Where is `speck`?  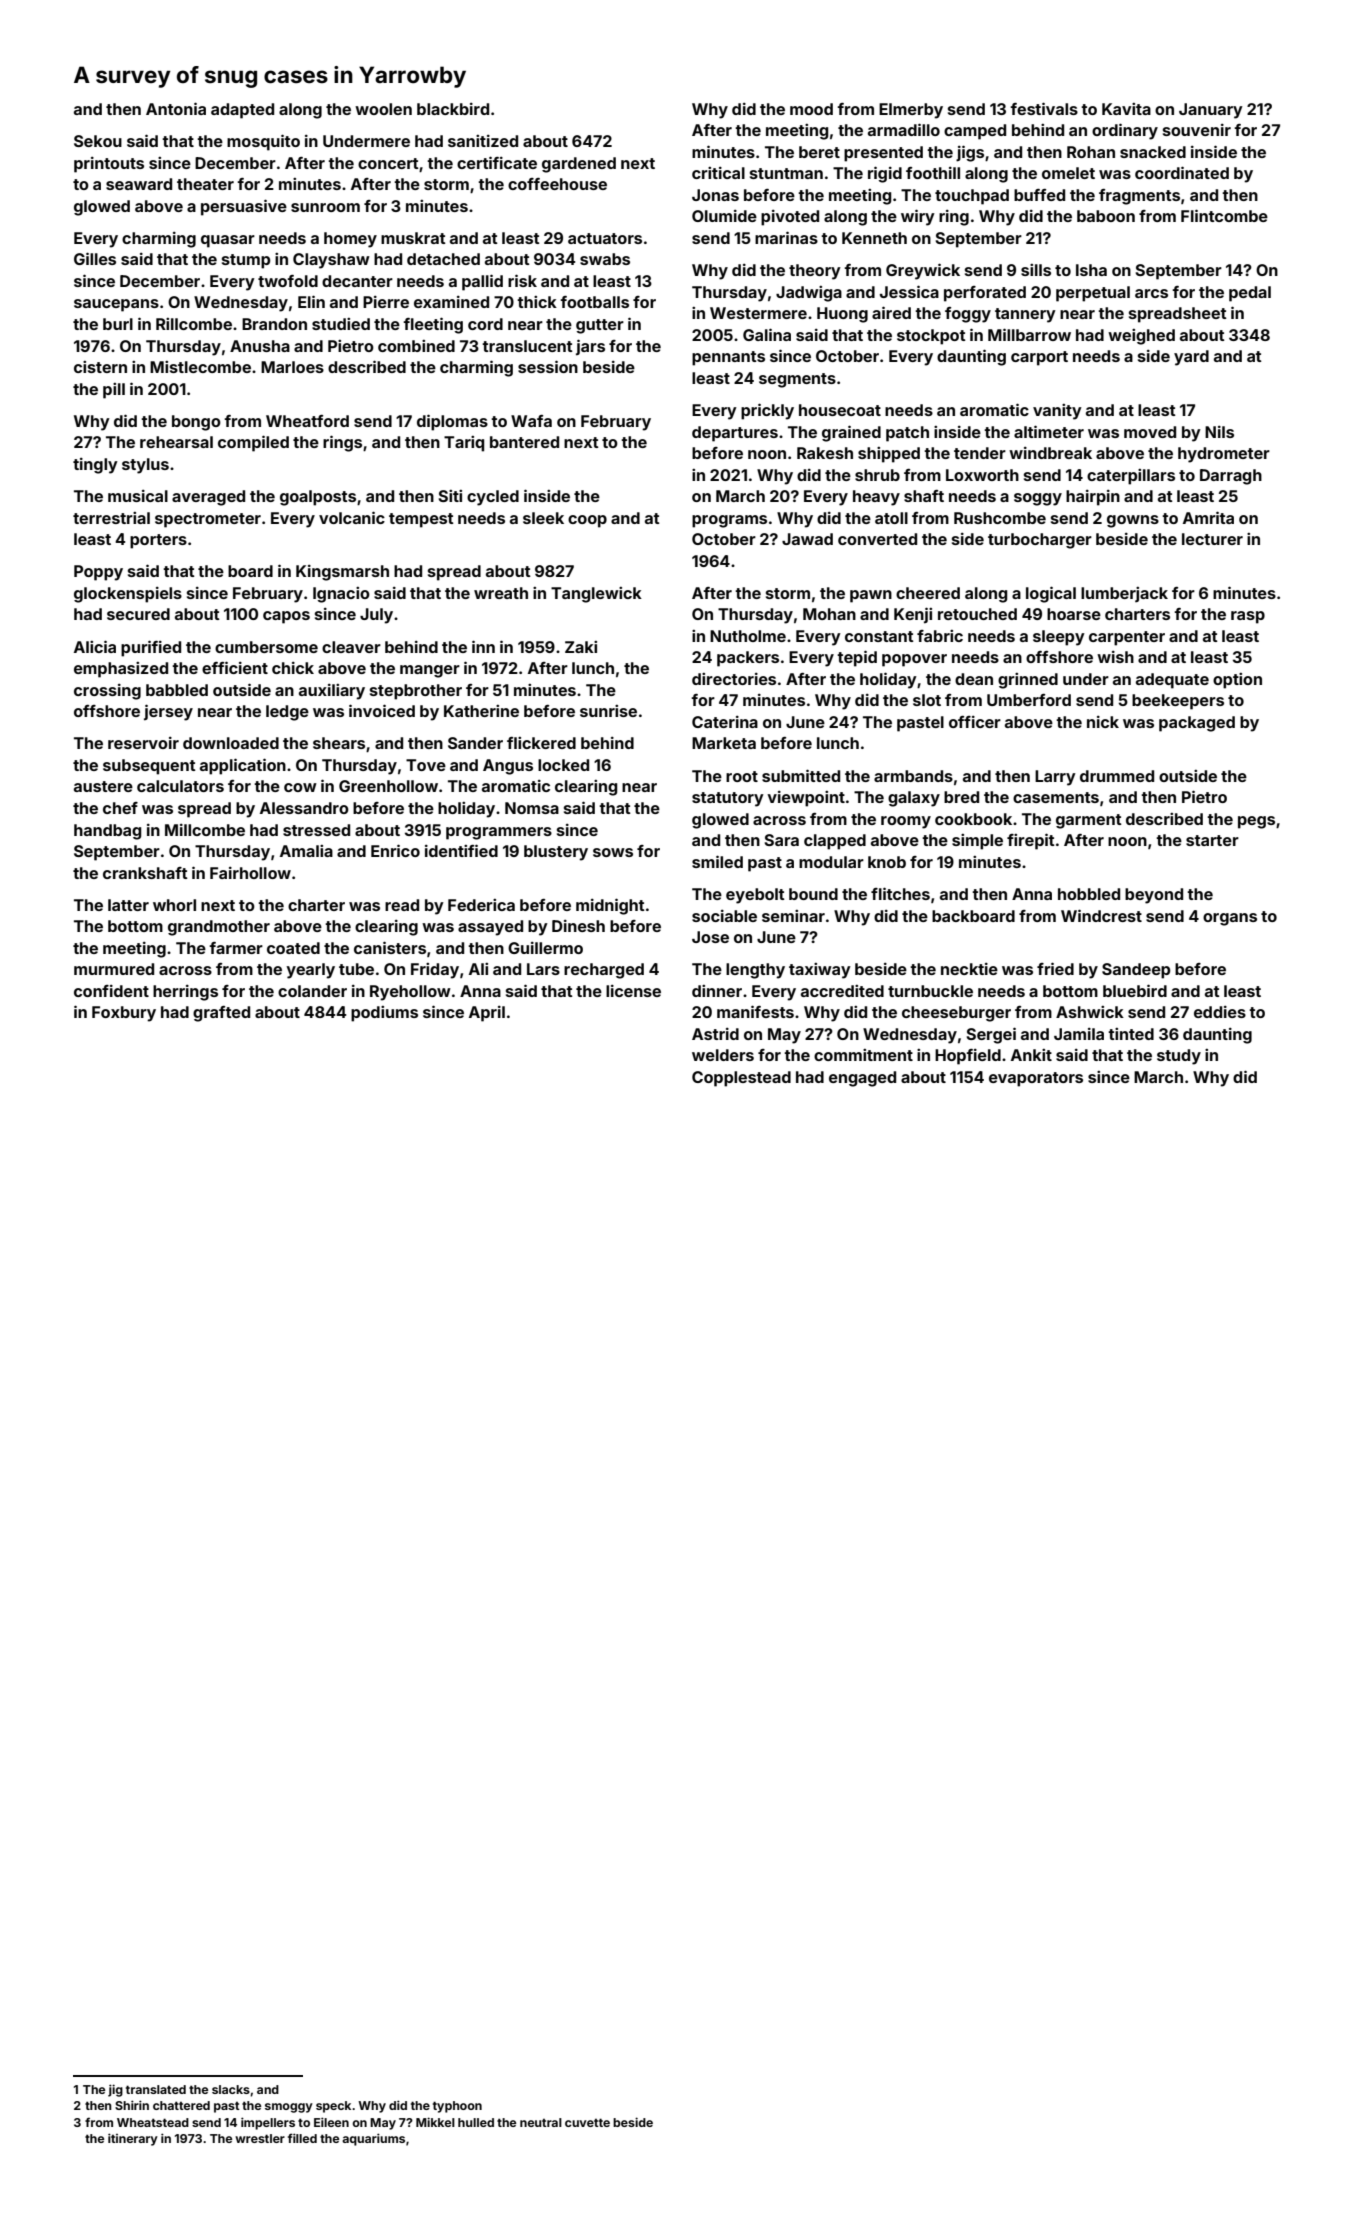
speck is located at coordinates (333, 2107).
